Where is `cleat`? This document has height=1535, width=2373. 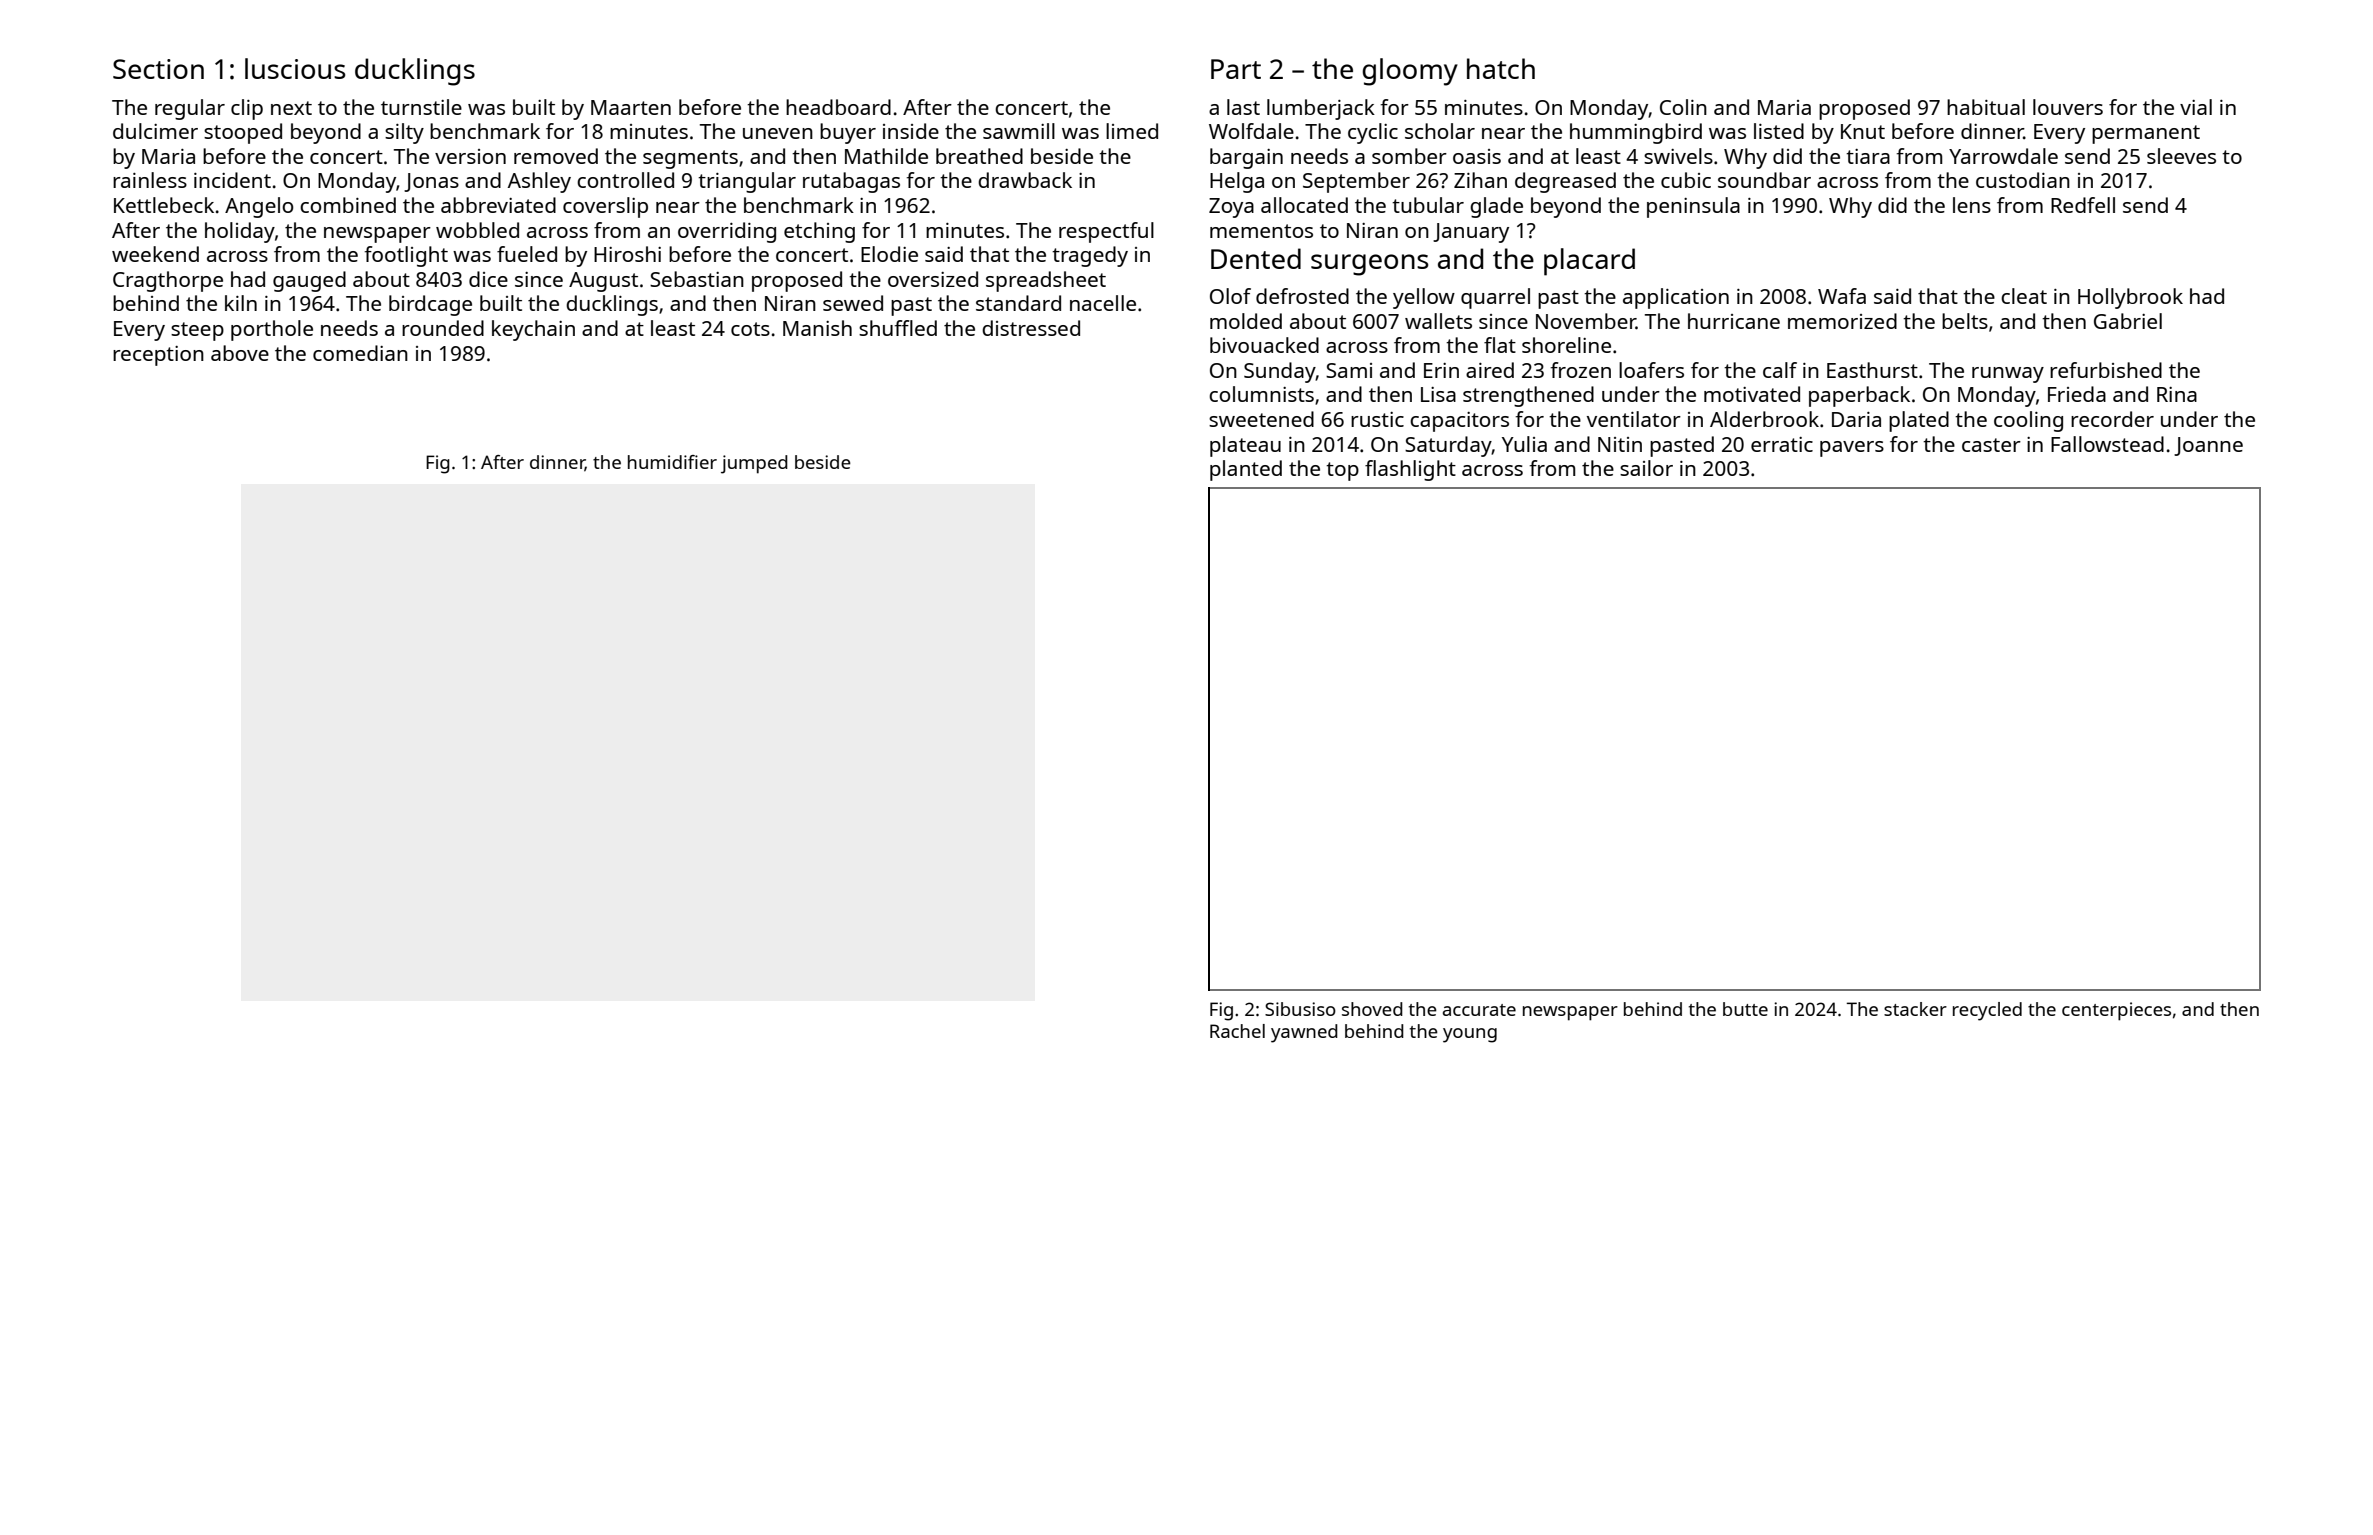 cleat is located at coordinates (2024, 296).
